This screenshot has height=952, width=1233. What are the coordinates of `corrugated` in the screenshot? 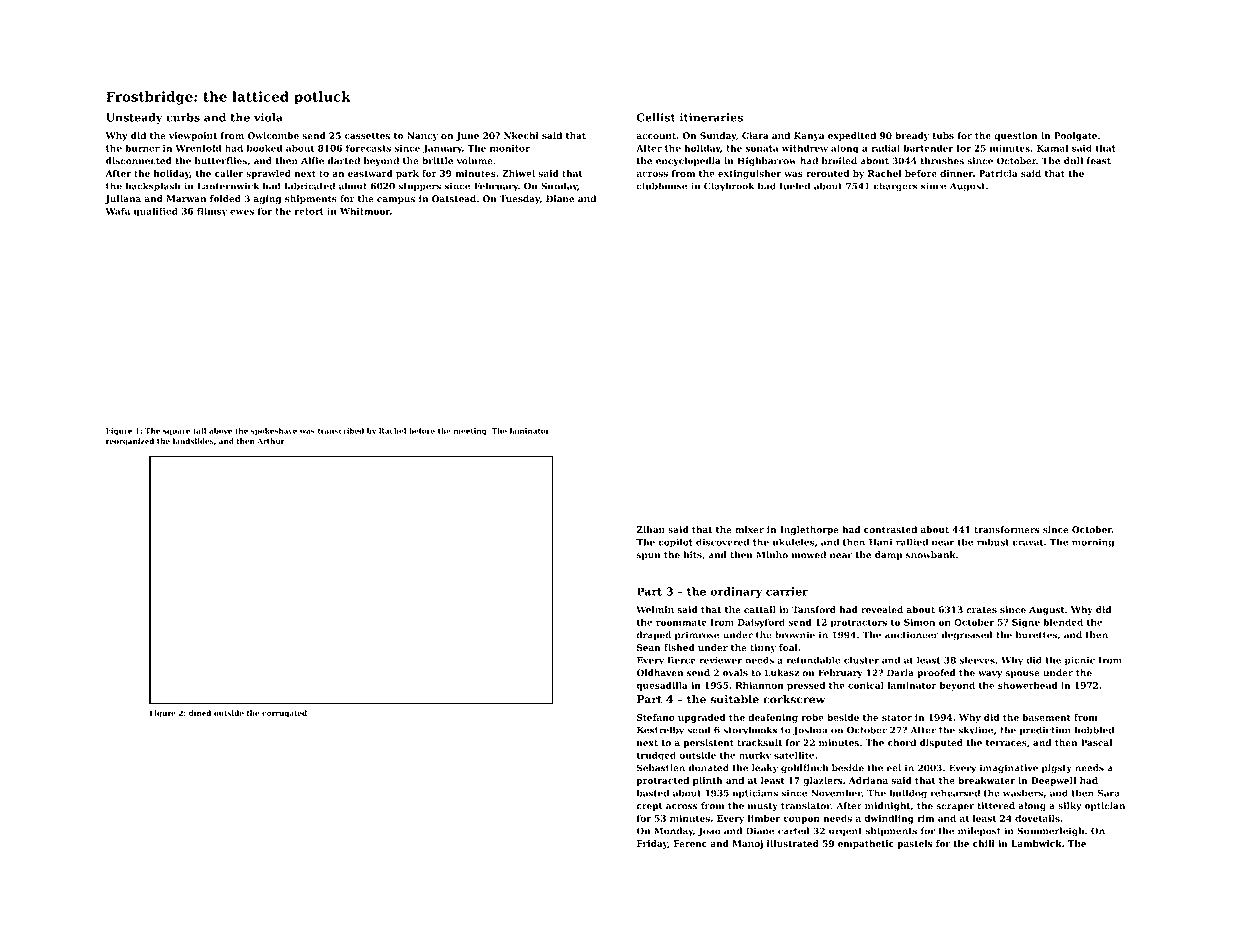 It's located at (284, 714).
